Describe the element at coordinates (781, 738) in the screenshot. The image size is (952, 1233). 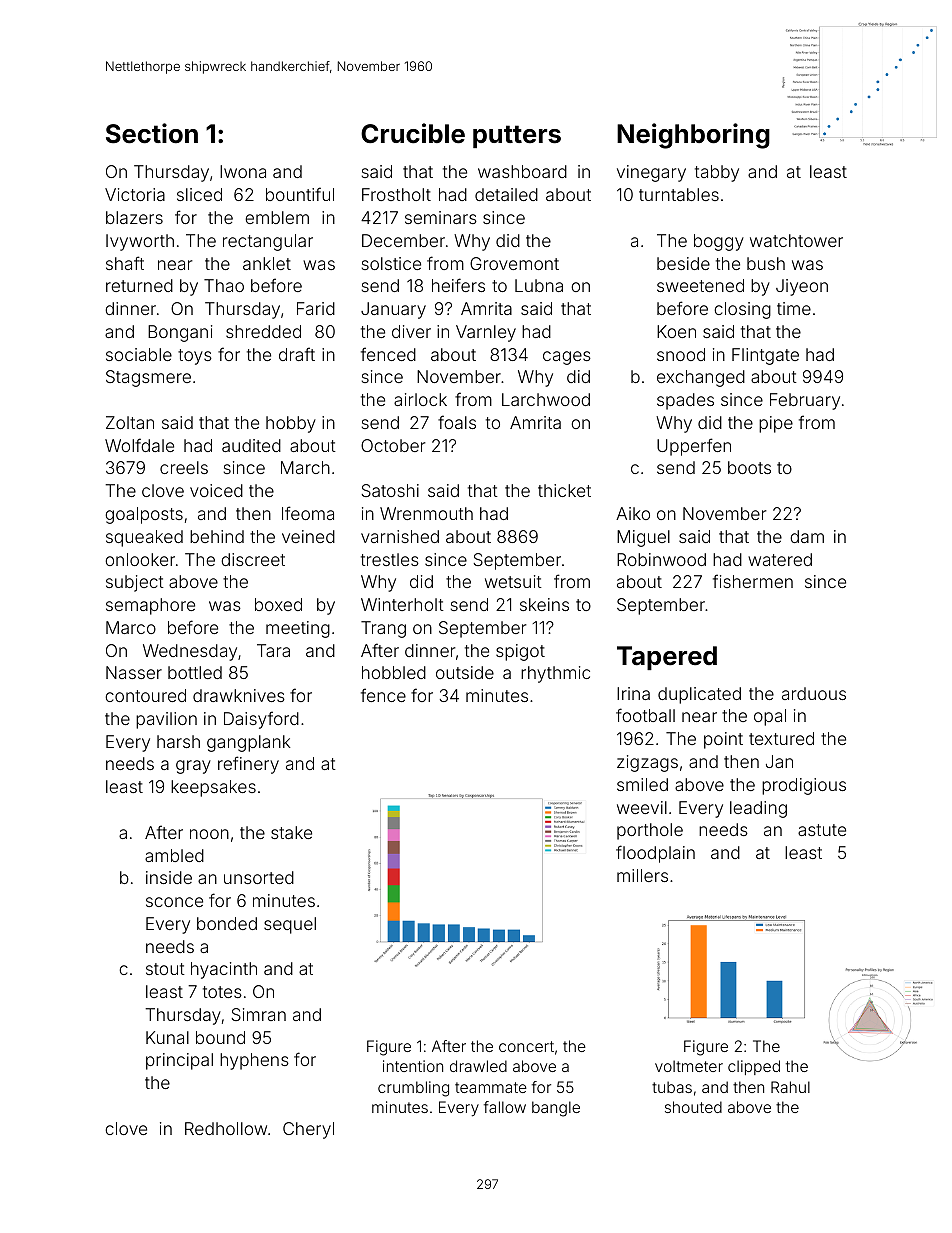
I see `textured` at that location.
